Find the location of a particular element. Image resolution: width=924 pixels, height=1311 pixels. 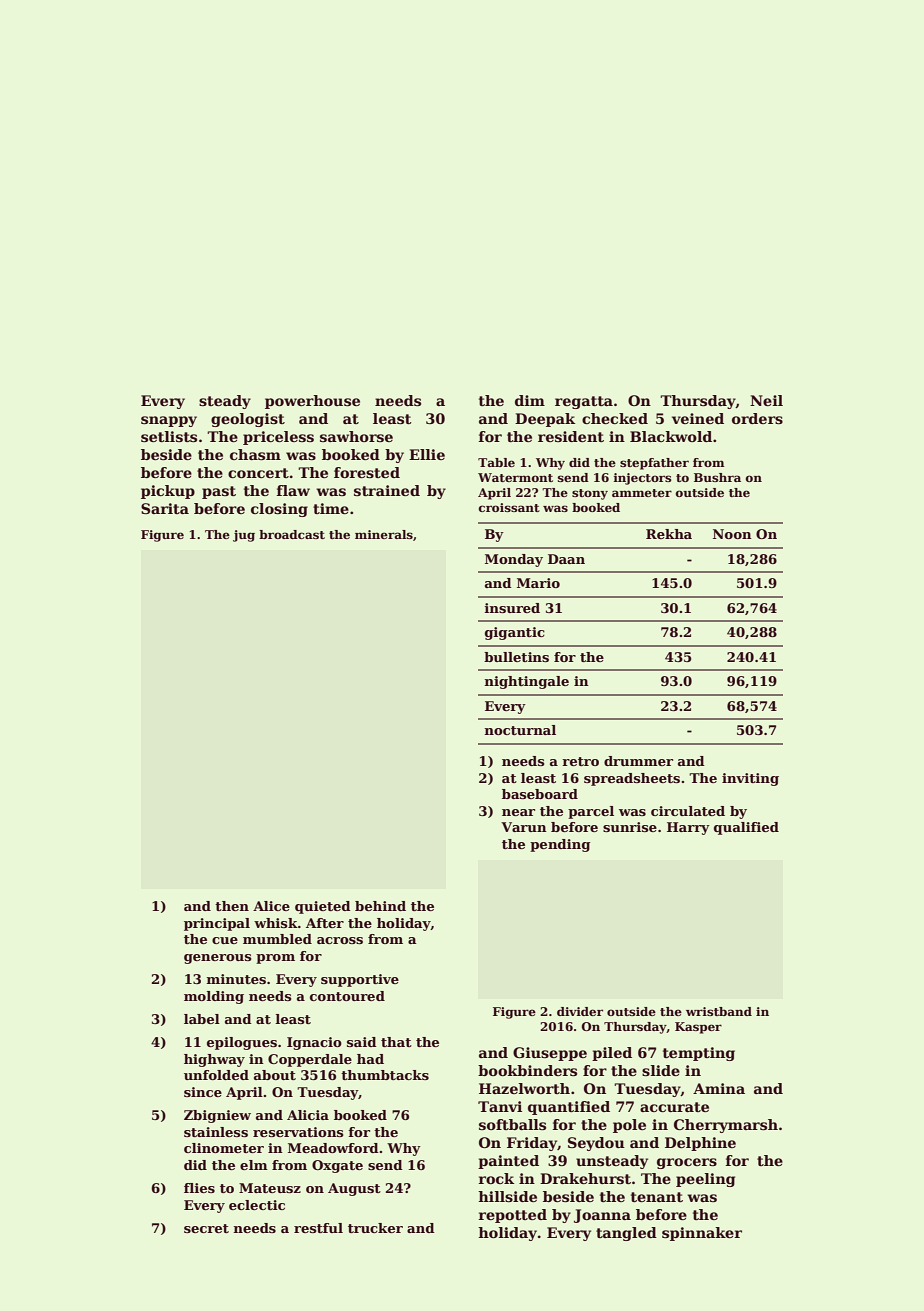

secret is located at coordinates (206, 1228).
